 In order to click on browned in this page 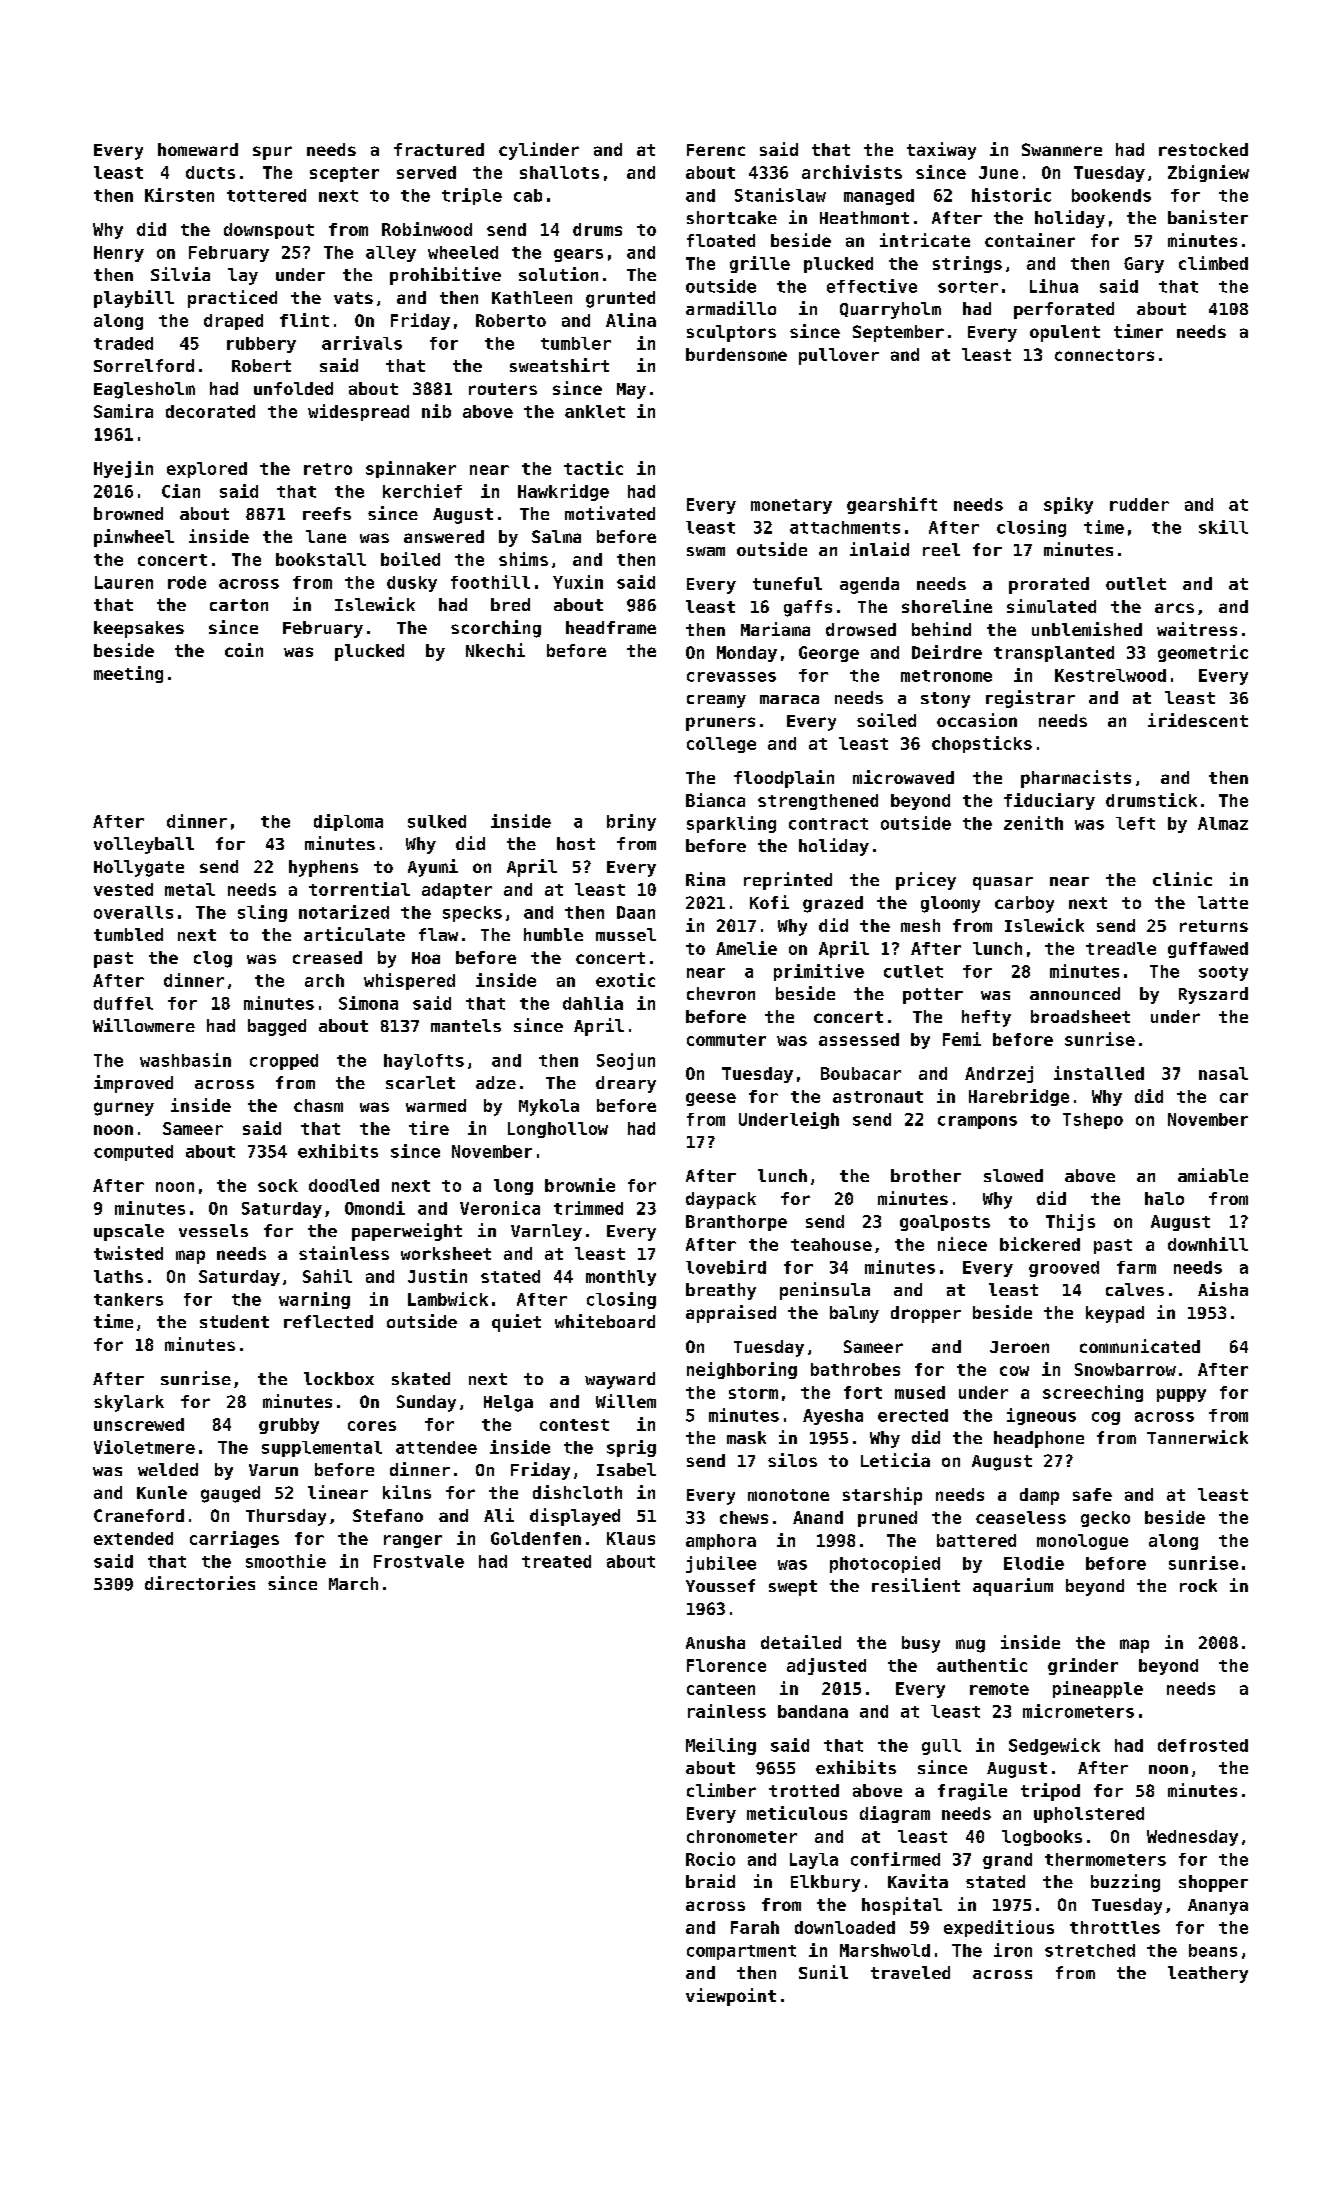, I will do `click(128, 513)`.
